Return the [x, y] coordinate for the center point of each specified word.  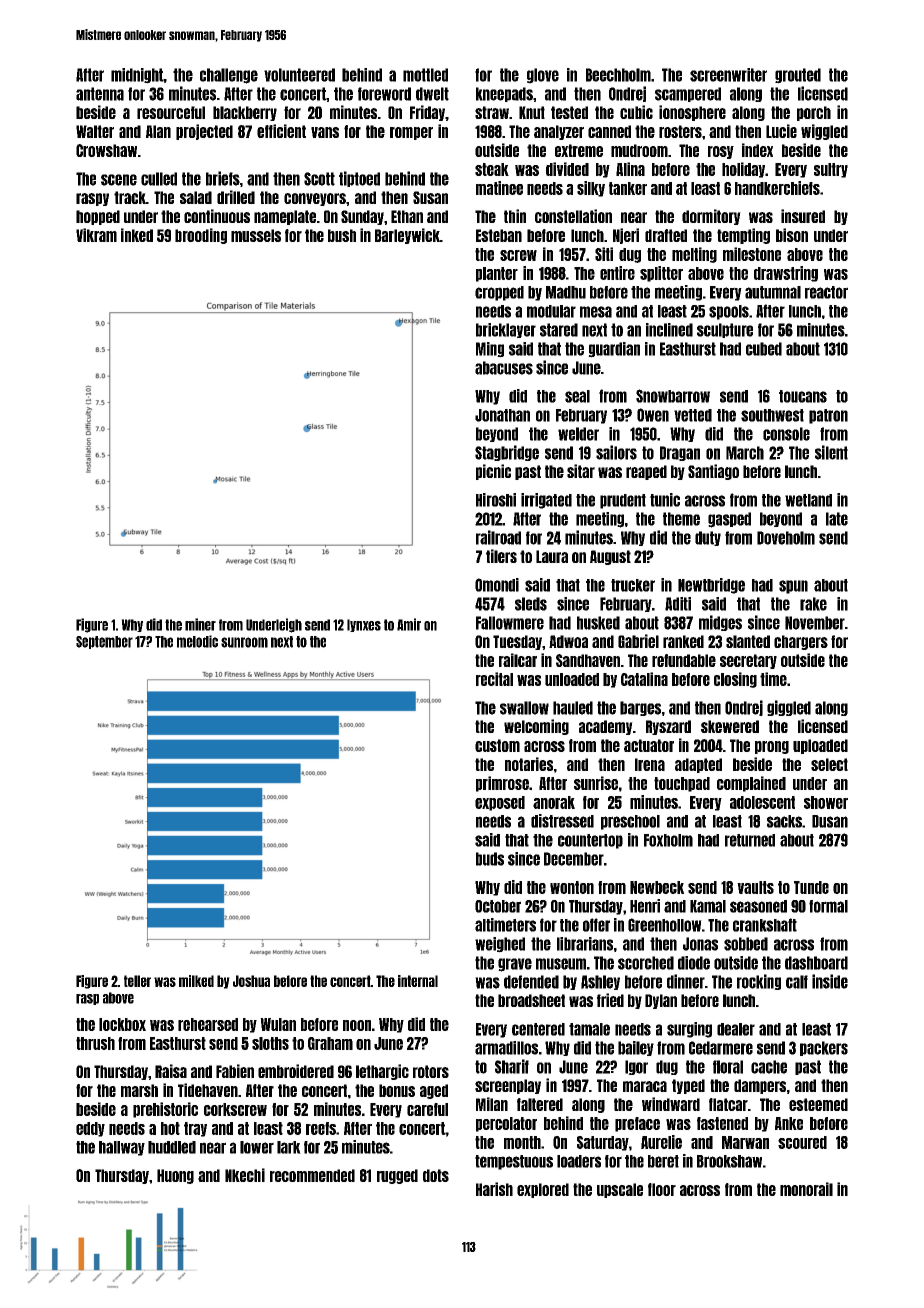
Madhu [566, 292]
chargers [801, 642]
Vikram [96, 235]
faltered [540, 1104]
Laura [552, 556]
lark [289, 1147]
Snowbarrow [673, 396]
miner [200, 624]
